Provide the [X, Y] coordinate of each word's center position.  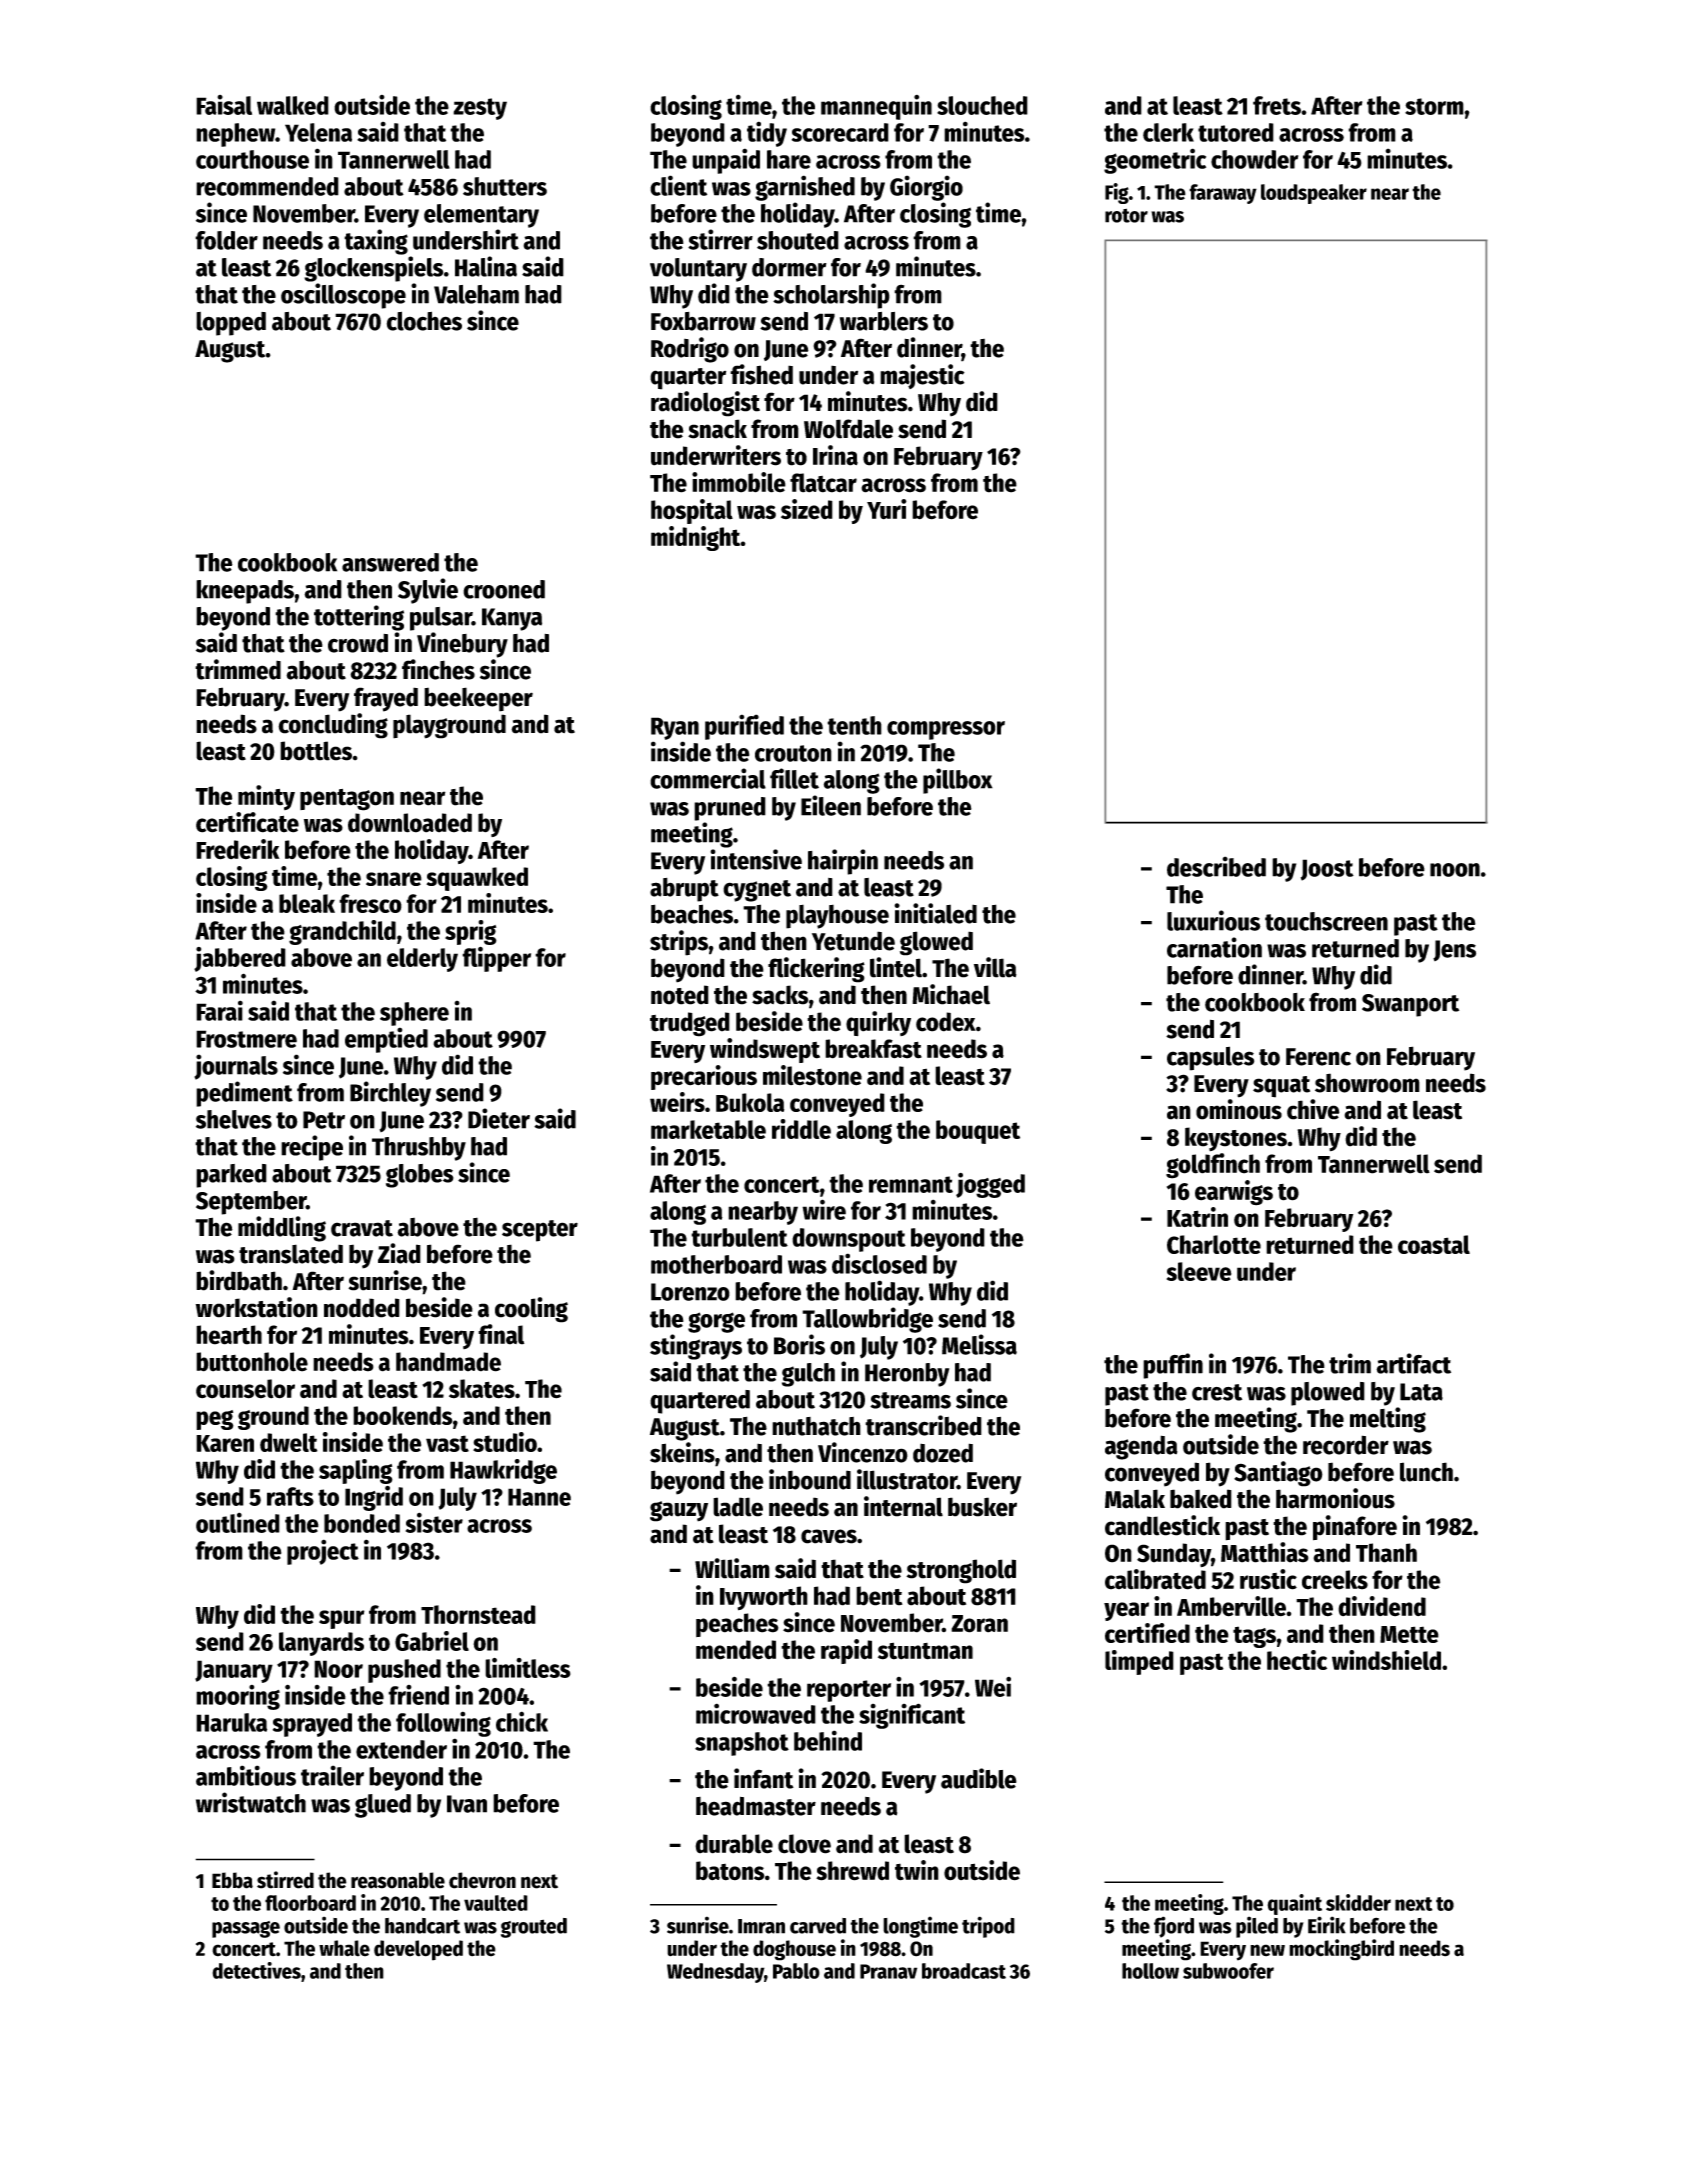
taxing [376, 242]
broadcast [964, 1971]
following [443, 1724]
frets [1277, 105]
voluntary [698, 270]
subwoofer [1228, 1971]
